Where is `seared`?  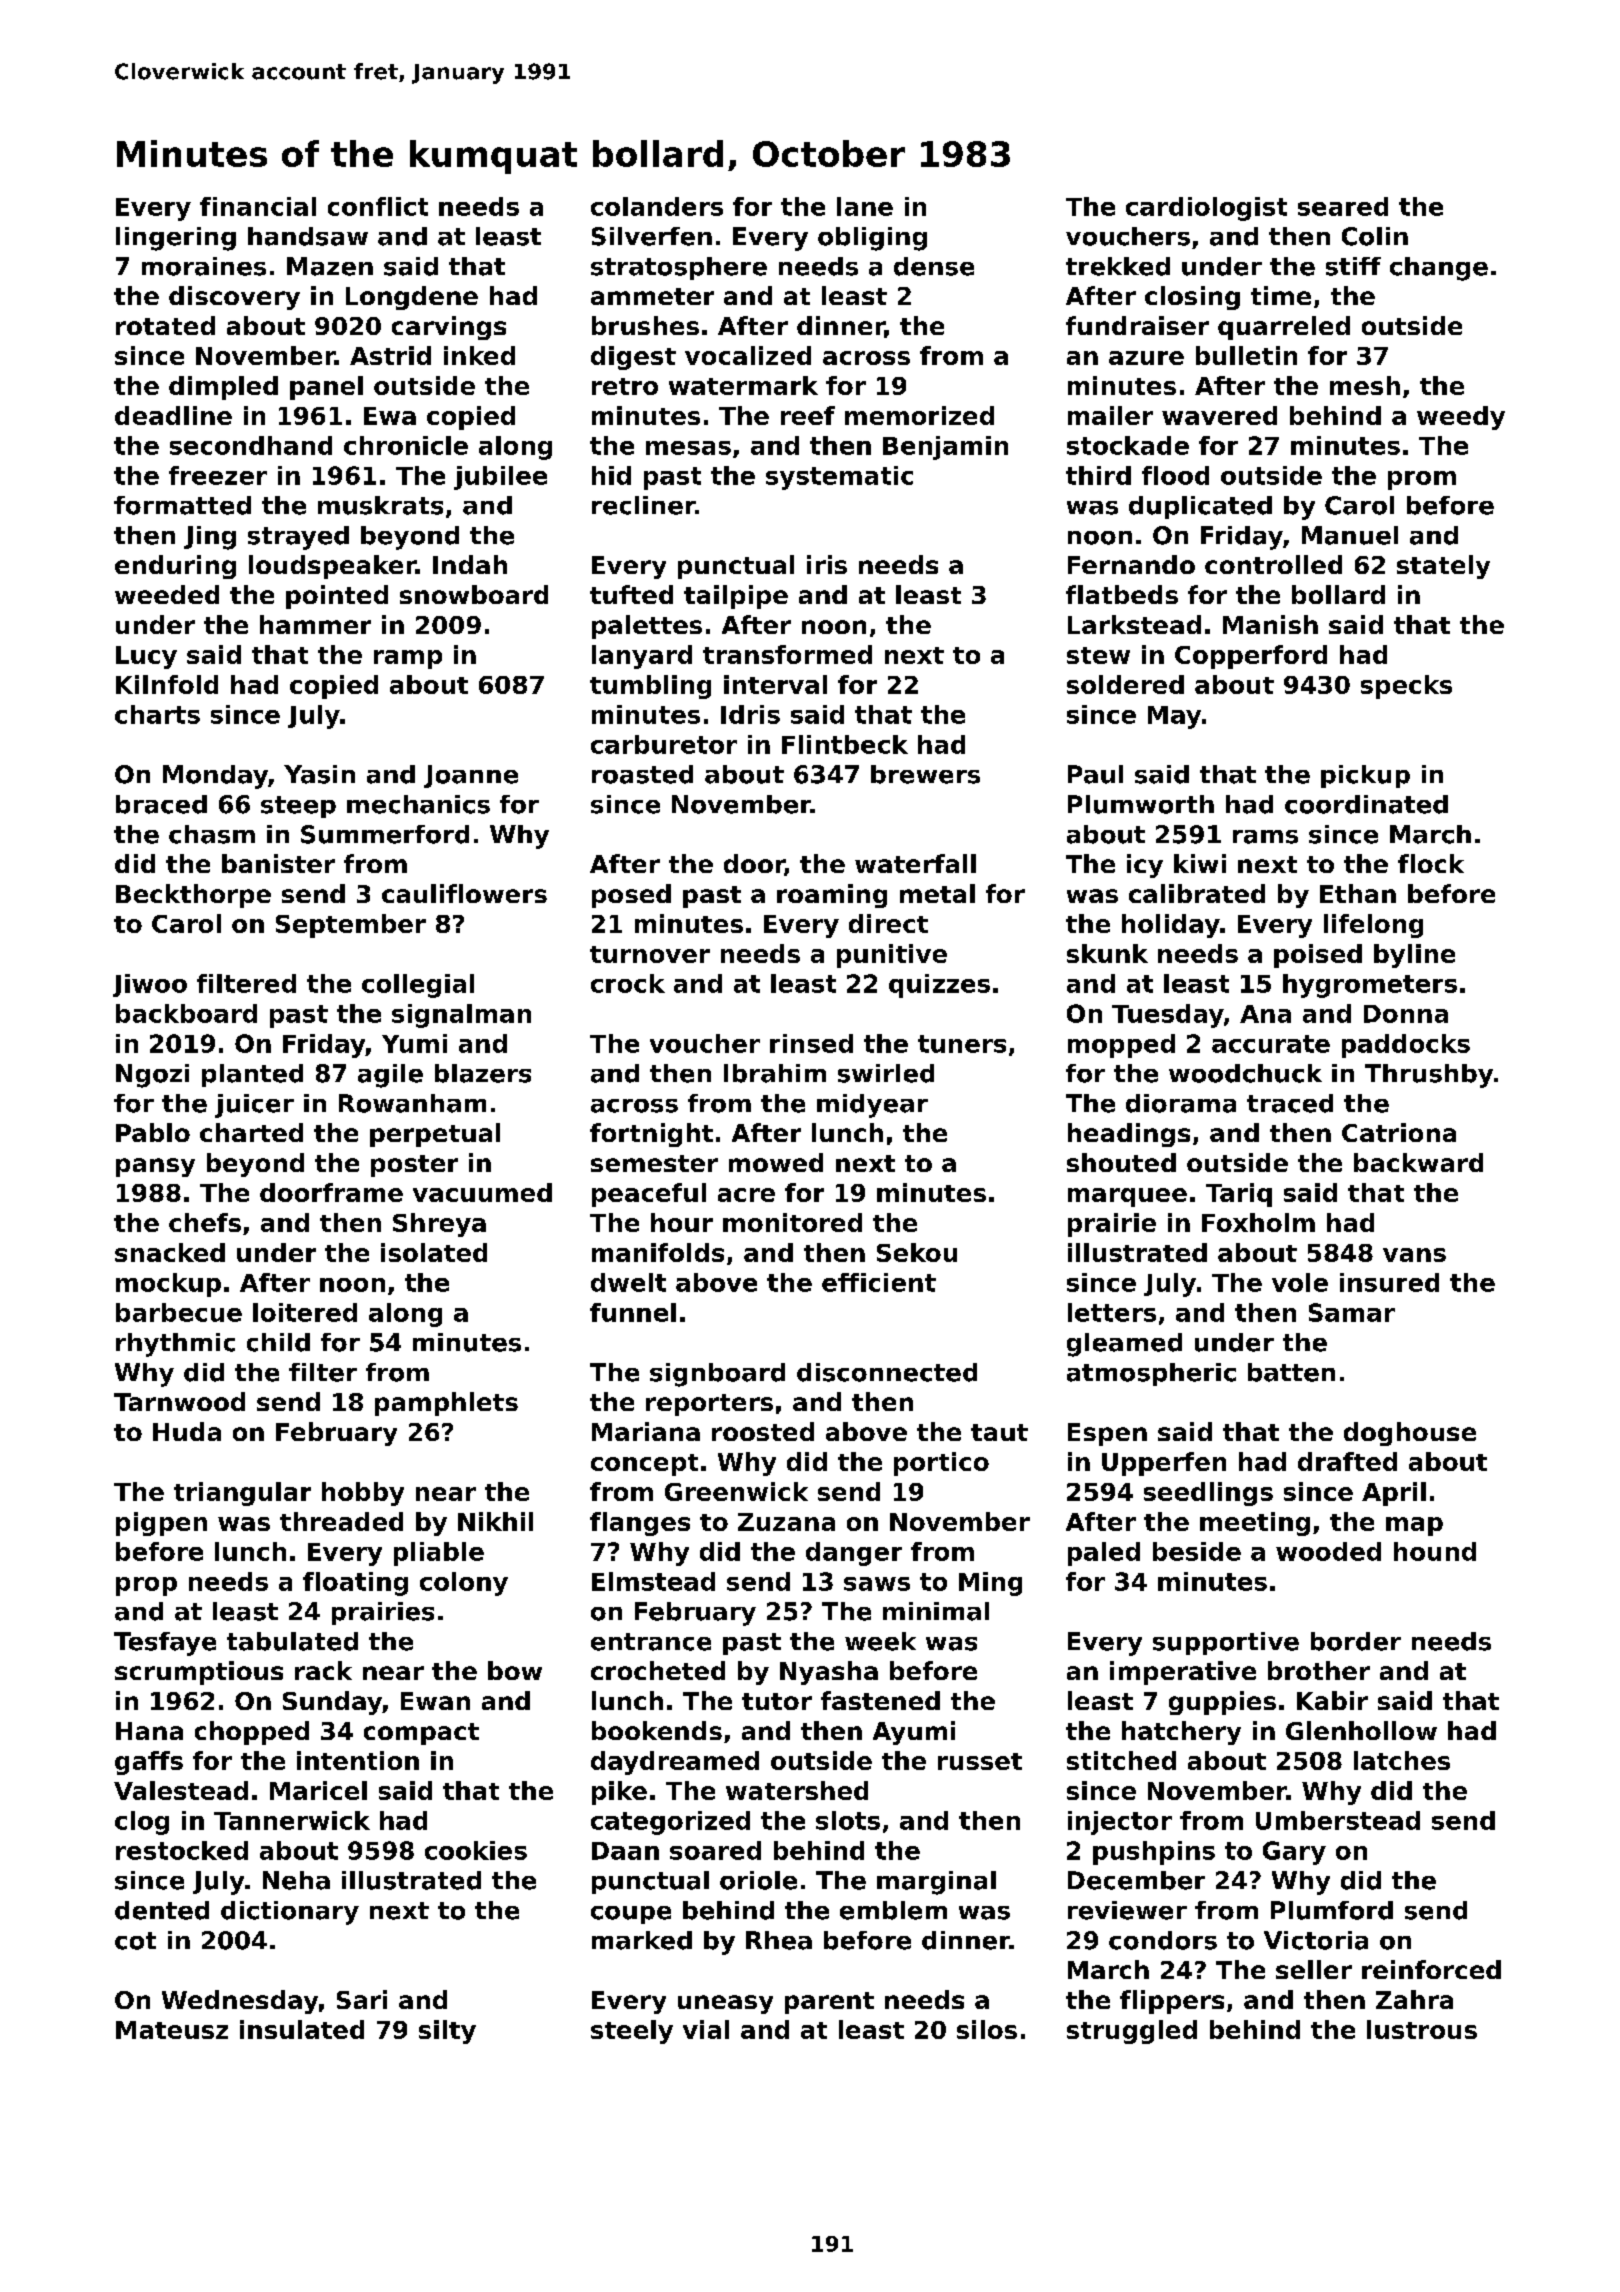 seared is located at coordinates (1343, 206).
